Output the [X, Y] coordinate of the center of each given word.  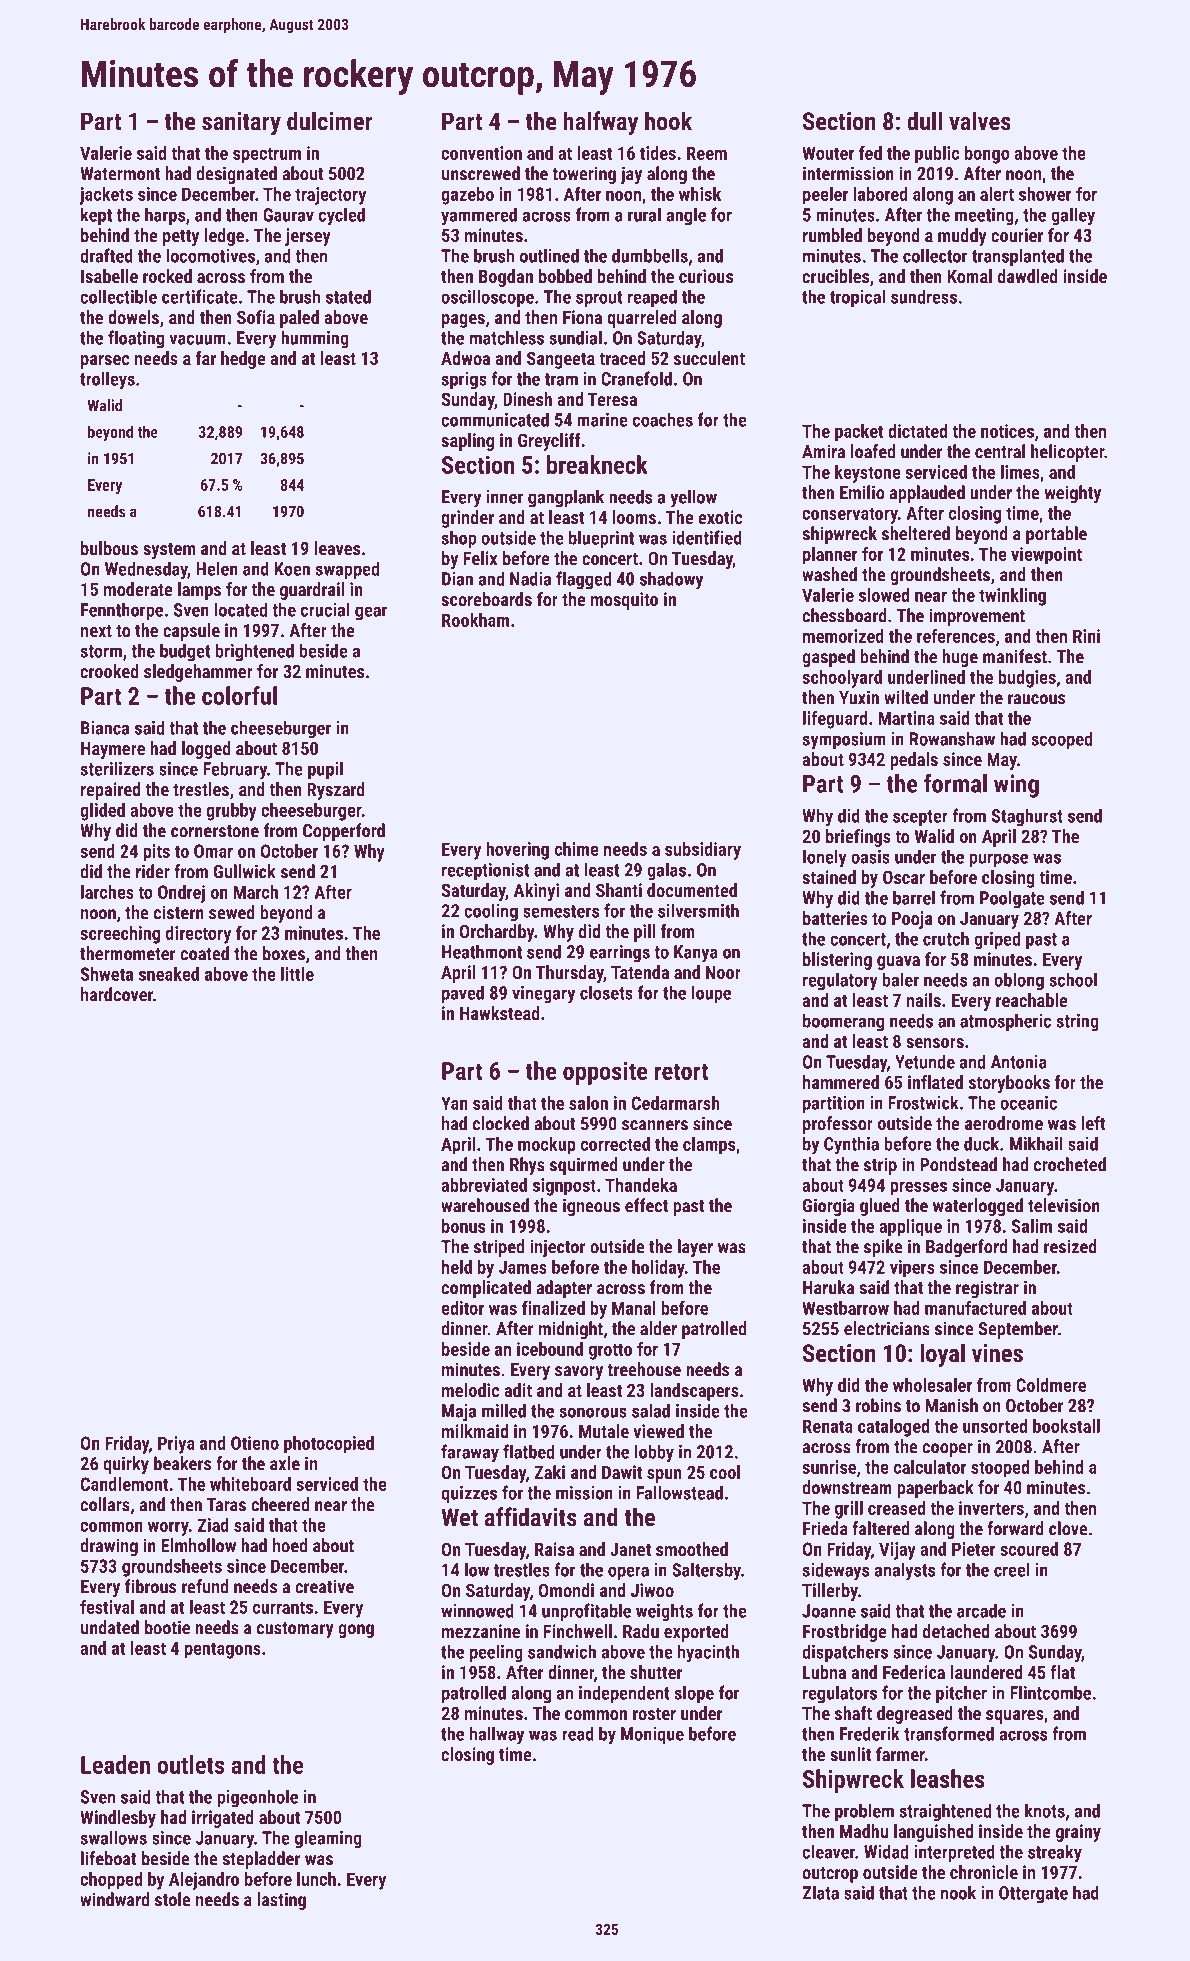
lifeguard [835, 719]
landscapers [694, 1392]
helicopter [1067, 453]
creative [324, 1586]
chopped [111, 1881]
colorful [239, 695]
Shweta [106, 974]
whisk [700, 194]
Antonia [1019, 1062]
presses [918, 1189]
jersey [308, 237]
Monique [652, 1736]
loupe [711, 994]
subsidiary [703, 851]
